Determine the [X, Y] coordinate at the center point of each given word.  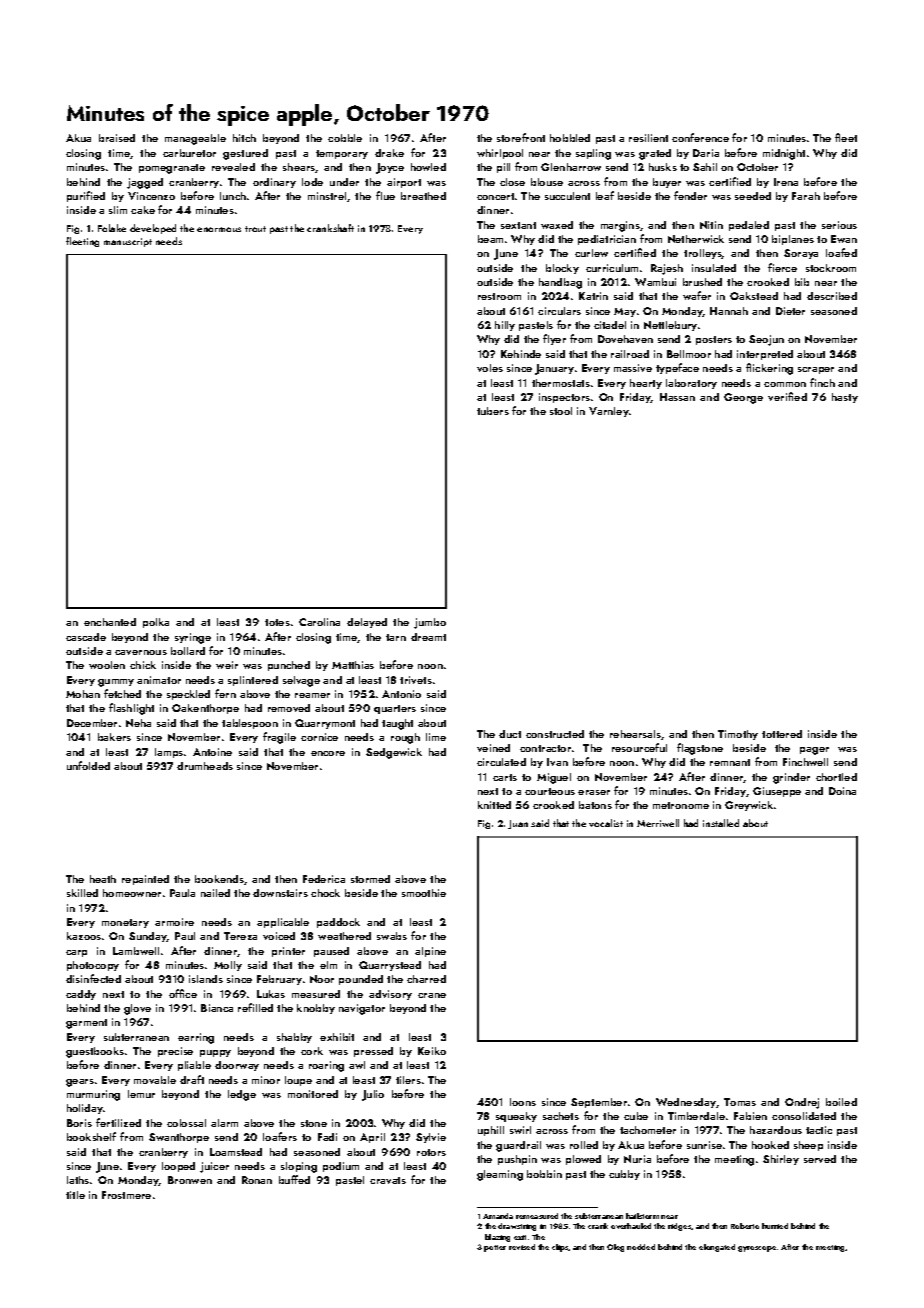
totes [277, 622]
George [743, 398]
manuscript [128, 242]
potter [495, 1248]
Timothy [738, 735]
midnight [784, 154]
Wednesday [686, 1103]
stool [561, 411]
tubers [493, 411]
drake [389, 153]
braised [117, 138]
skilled [82, 893]
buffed [294, 1179]
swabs [392, 936]
